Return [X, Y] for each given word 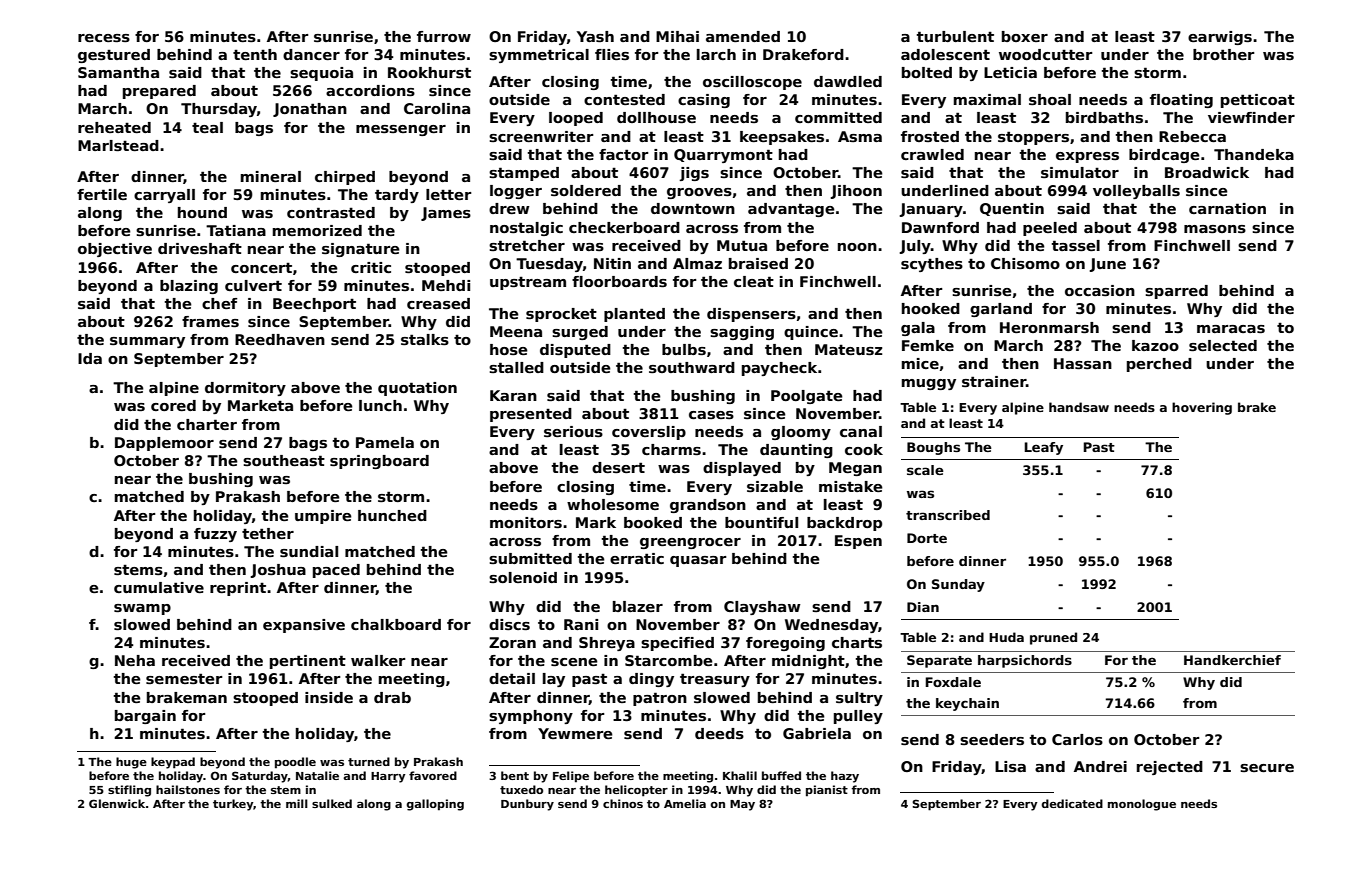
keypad [173, 763]
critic [371, 267]
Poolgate [806, 397]
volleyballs [1136, 192]
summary [147, 342]
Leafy [1044, 448]
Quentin [1012, 209]
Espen [858, 542]
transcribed [948, 515]
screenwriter [541, 136]
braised [758, 263]
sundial [309, 551]
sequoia [321, 74]
